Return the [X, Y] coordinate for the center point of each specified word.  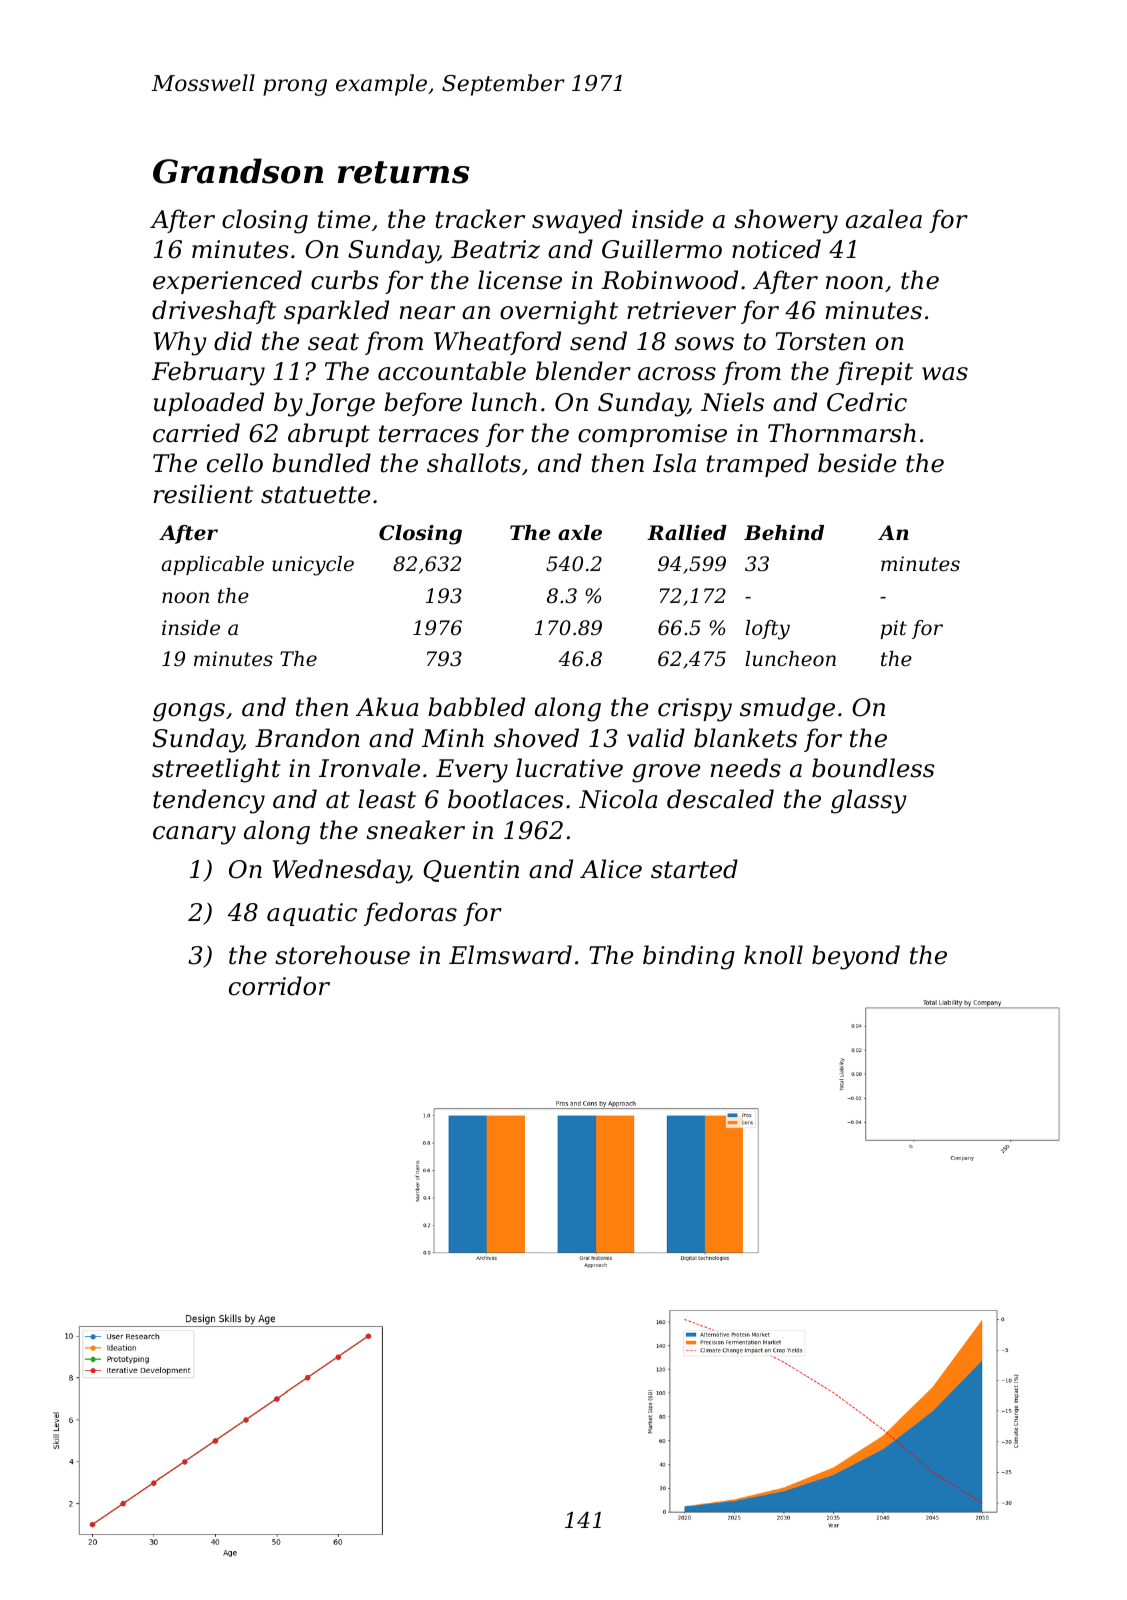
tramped [758, 465]
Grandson [238, 171]
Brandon [307, 738]
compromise [652, 435]
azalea [884, 219]
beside [857, 463]
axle [580, 533]
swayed [577, 221]
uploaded [209, 404]
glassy [869, 801]
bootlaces [506, 799]
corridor [279, 986]
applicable [212, 565]
